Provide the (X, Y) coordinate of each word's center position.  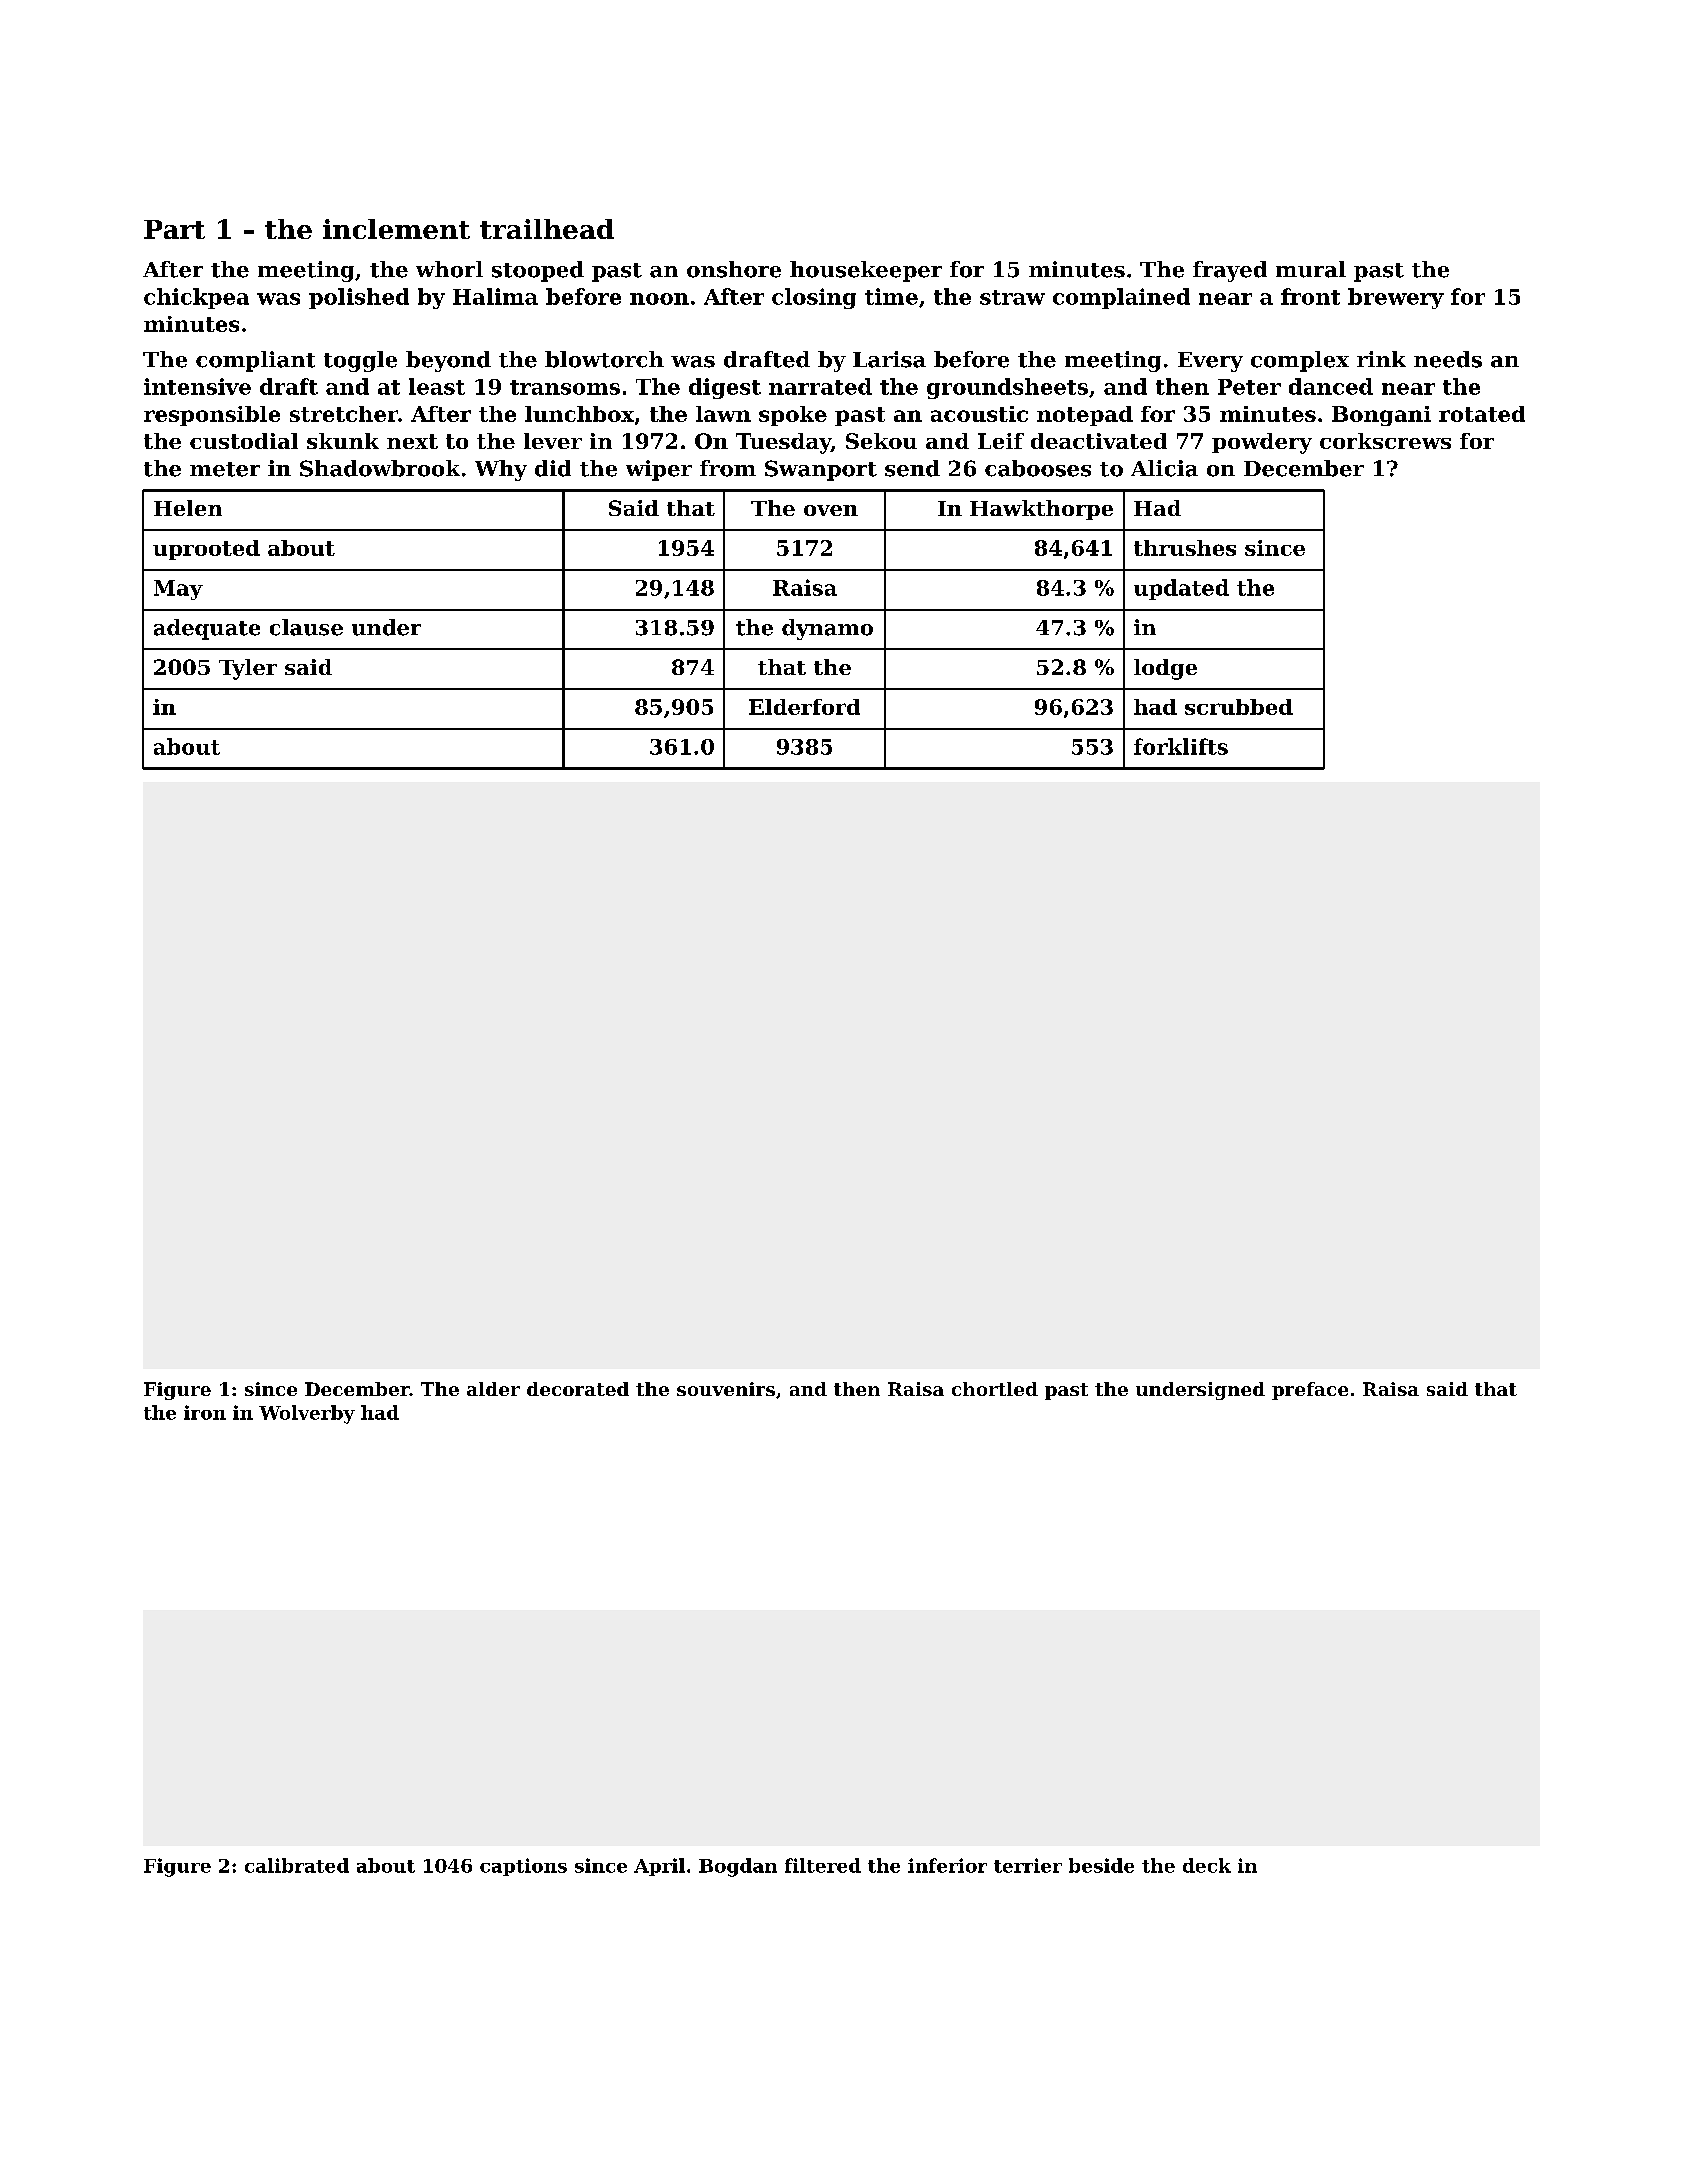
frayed (1230, 271)
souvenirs (726, 1389)
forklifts (1181, 746)
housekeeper (866, 271)
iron (205, 1412)
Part (174, 229)
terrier (1028, 1865)
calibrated (297, 1865)
